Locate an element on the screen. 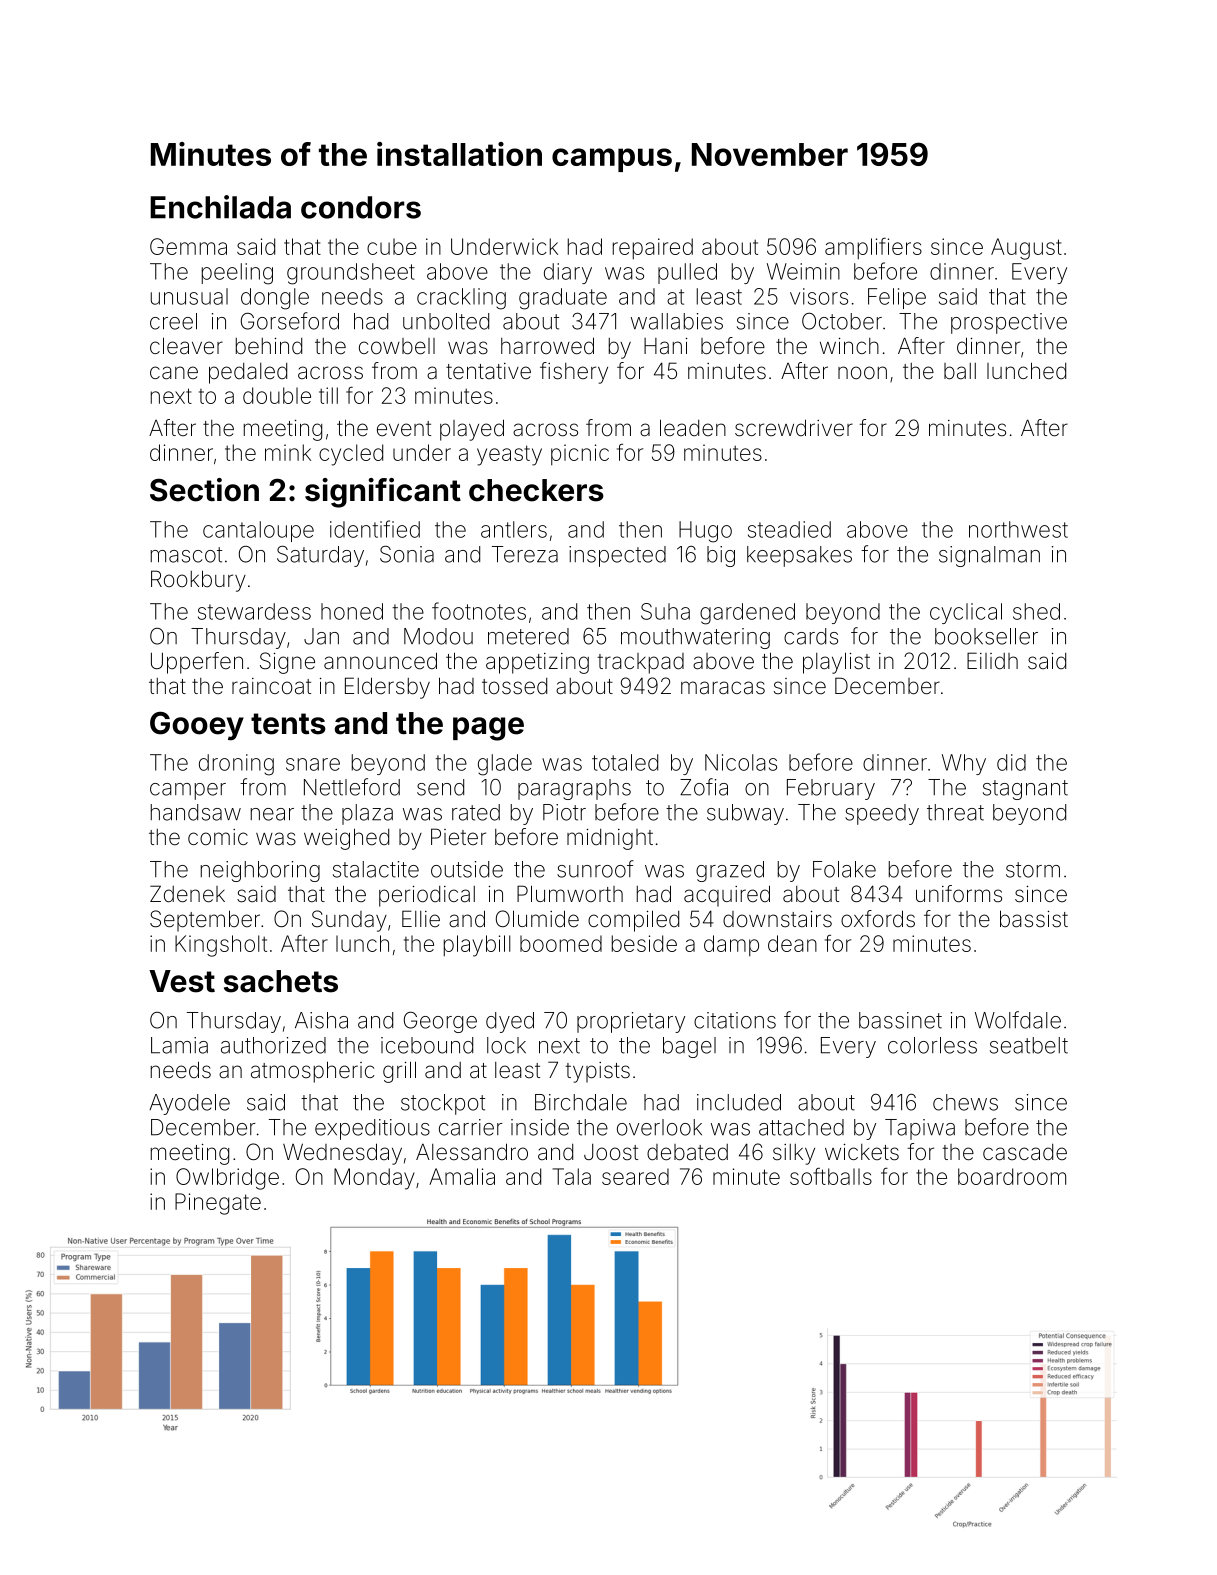 This screenshot has height=1575, width=1217. trackpad is located at coordinates (641, 663).
